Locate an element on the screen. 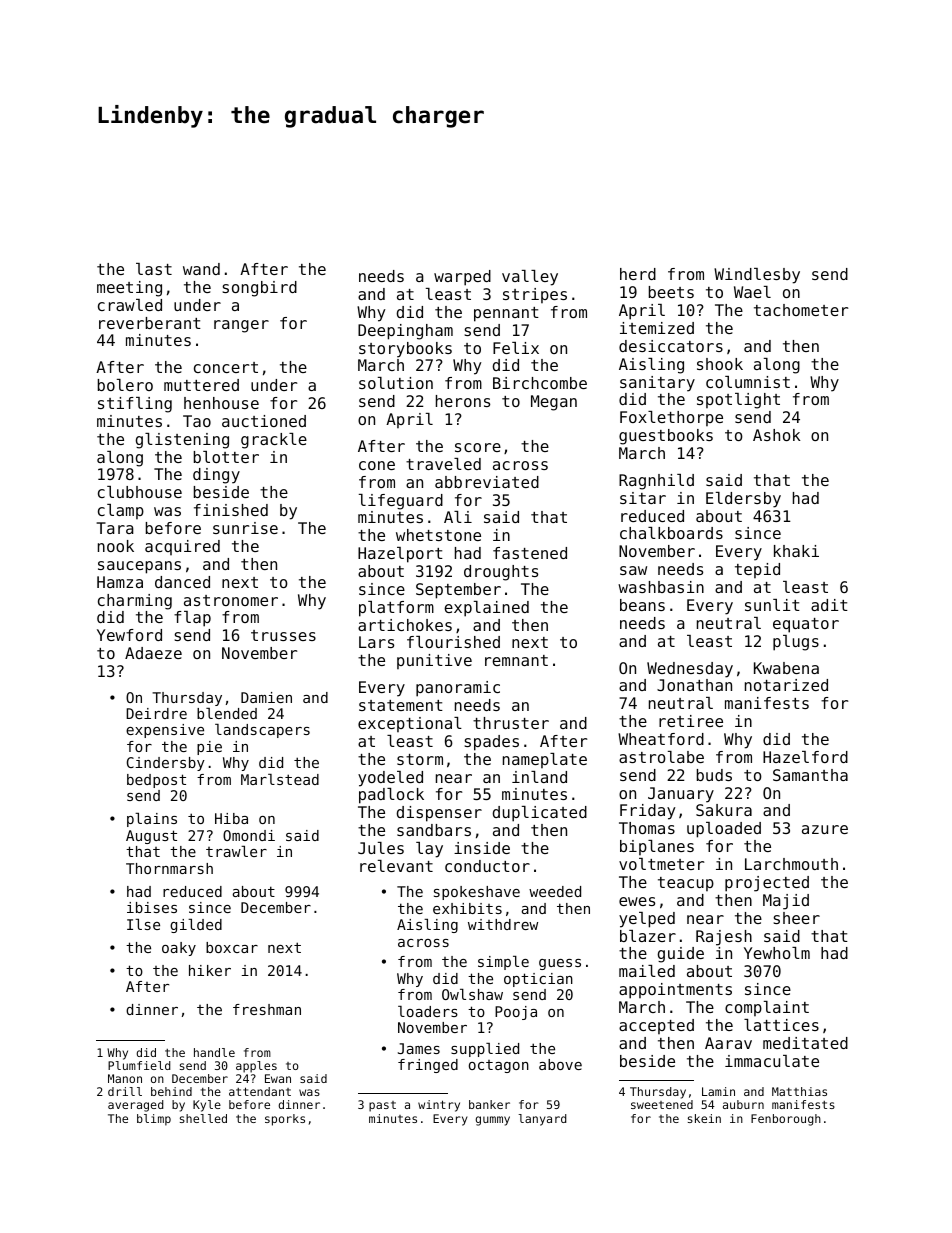 The height and width of the screenshot is (1233, 952). shelled is located at coordinates (203, 1118).
